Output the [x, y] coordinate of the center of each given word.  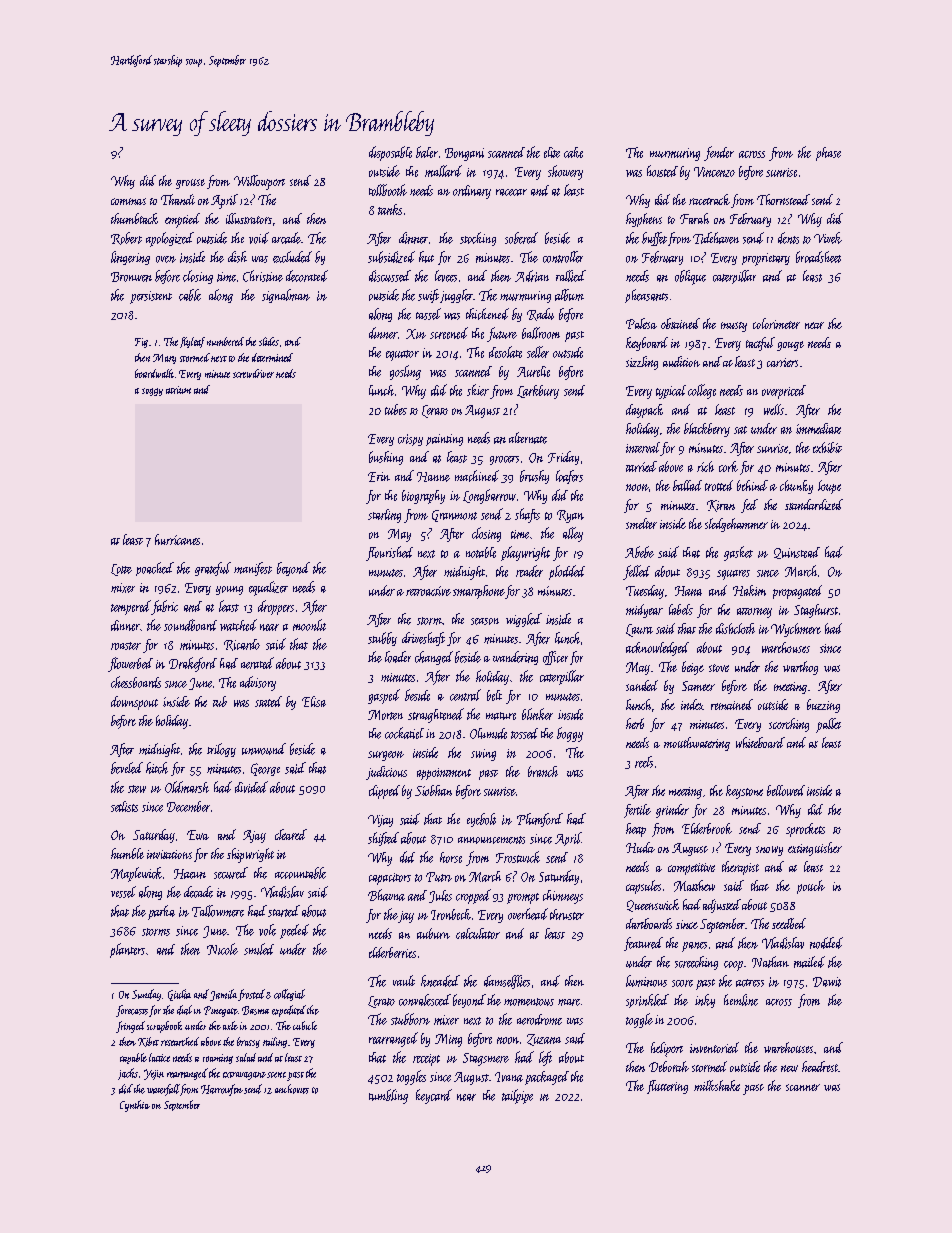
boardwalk [154, 373]
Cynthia [135, 1106]
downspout [134, 703]
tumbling [388, 1096]
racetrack [709, 199]
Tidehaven [716, 238]
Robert [126, 238]
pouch [811, 887]
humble [127, 853]
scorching [789, 725]
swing [483, 755]
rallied [571, 276]
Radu [540, 314]
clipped [384, 792]
